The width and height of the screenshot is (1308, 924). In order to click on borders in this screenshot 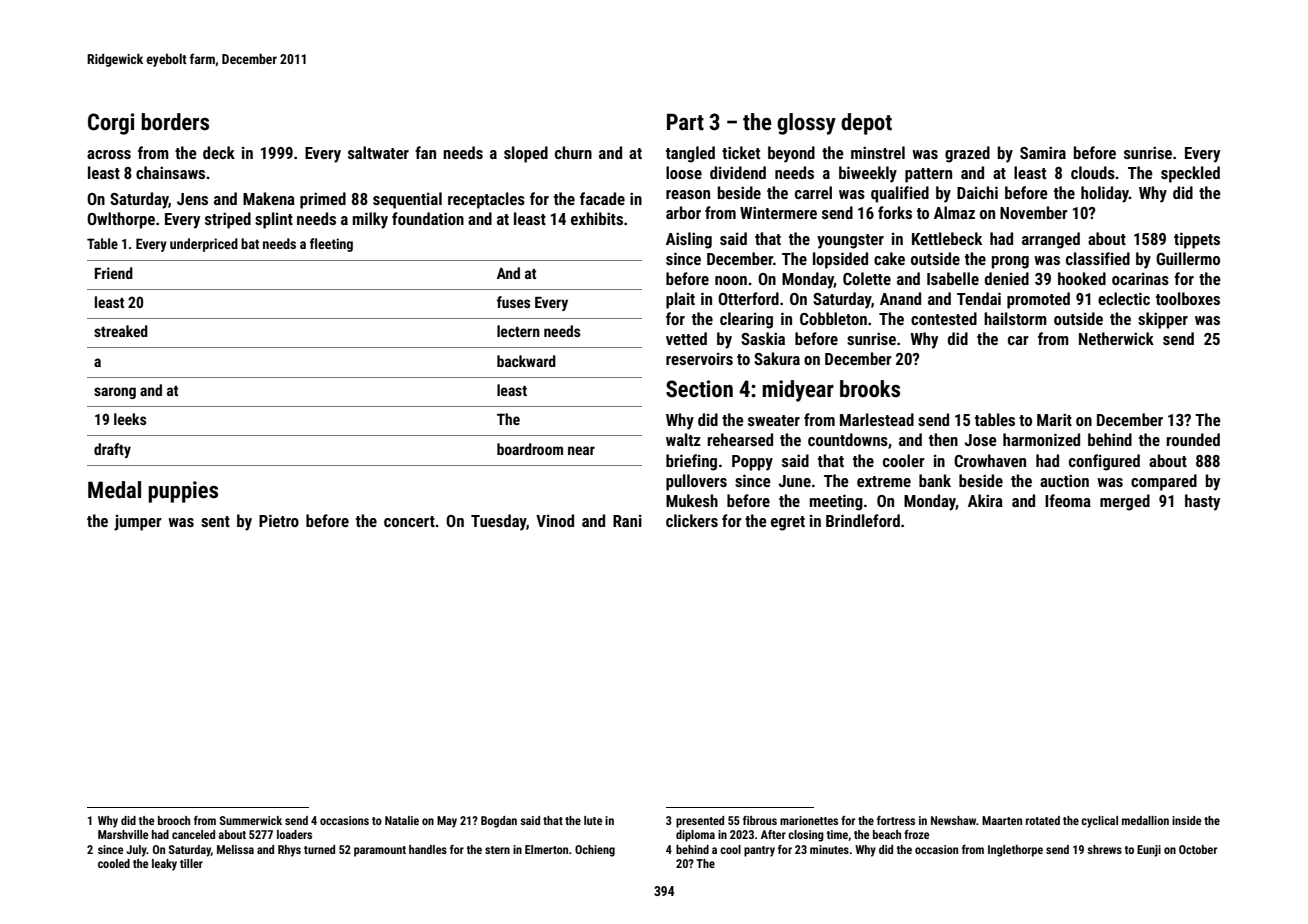, I will do `click(175, 122)`.
